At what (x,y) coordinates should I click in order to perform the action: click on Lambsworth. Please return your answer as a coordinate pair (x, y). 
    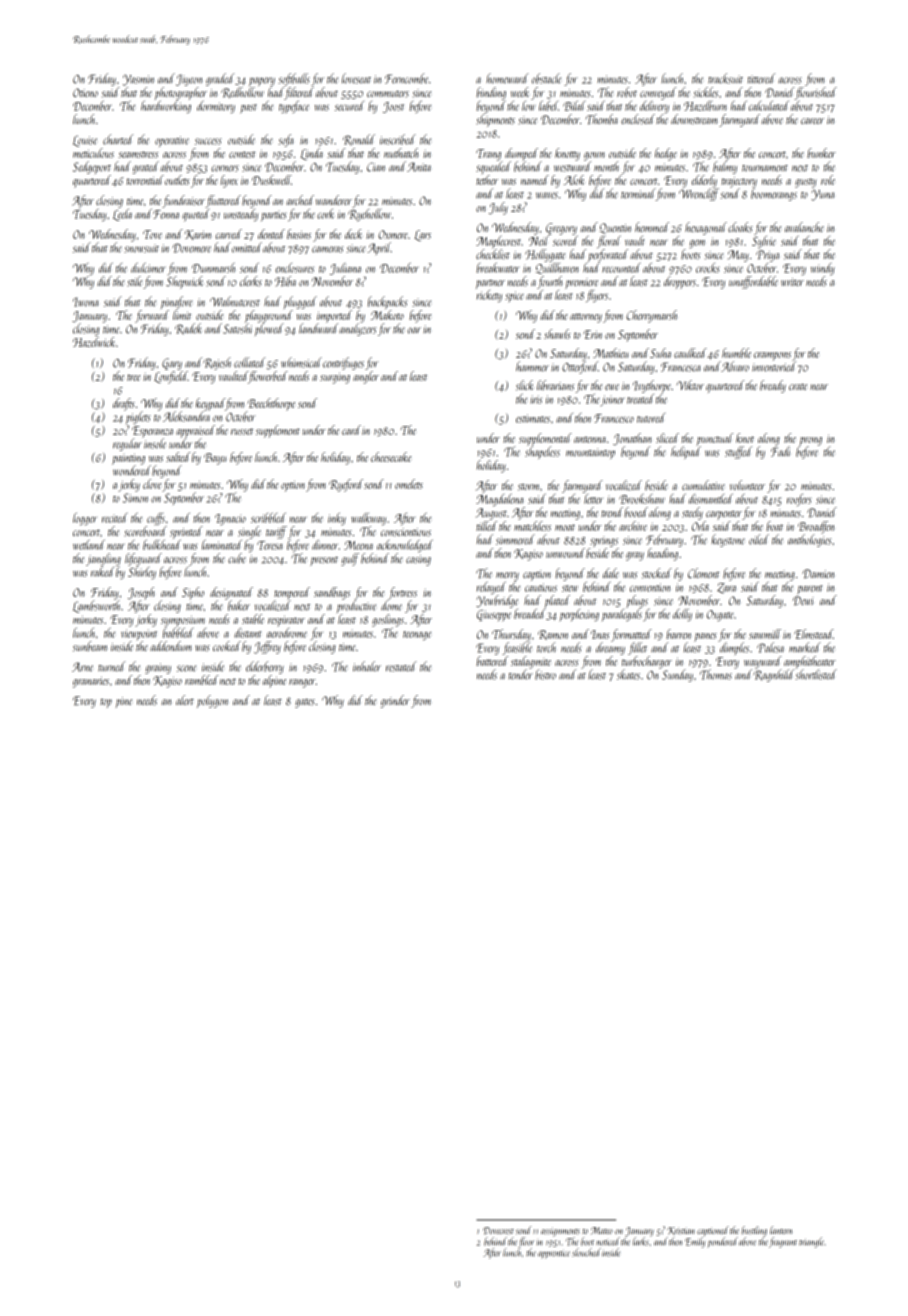
    Looking at the image, I should click on (96, 606).
